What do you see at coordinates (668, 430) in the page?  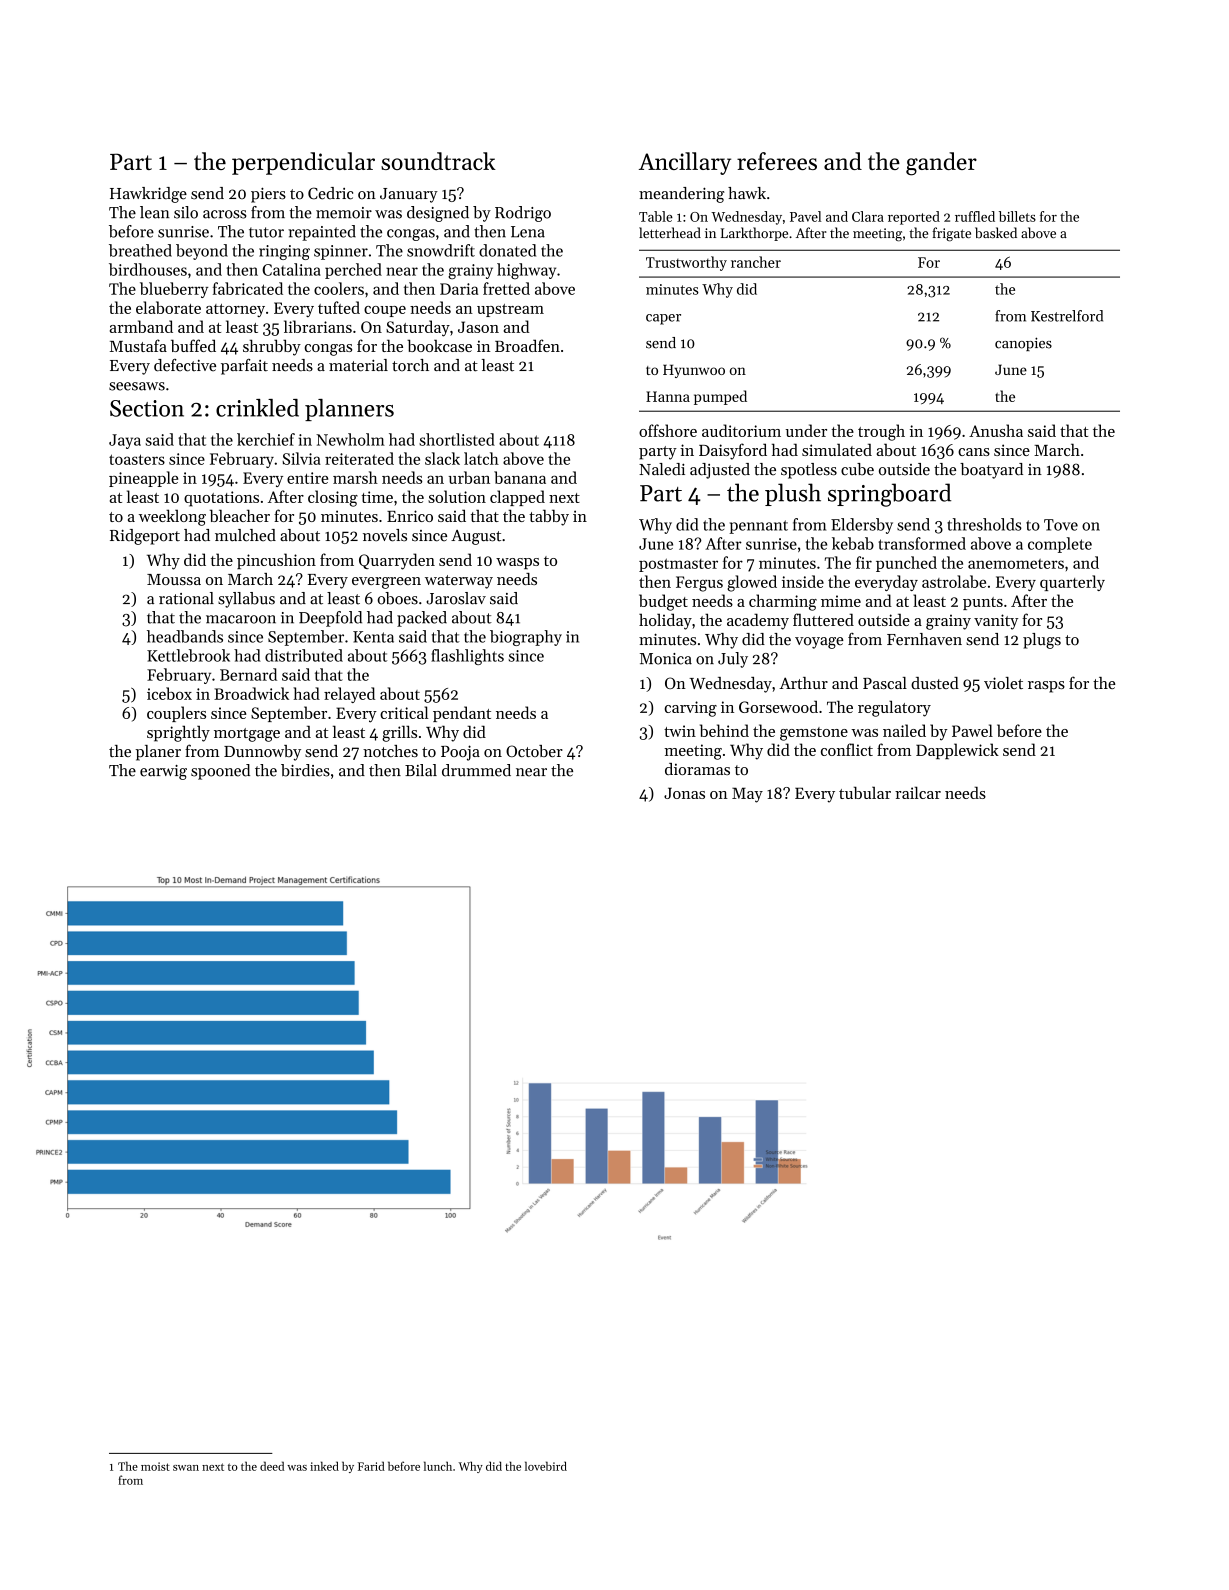 I see `offshore` at bounding box center [668, 430].
